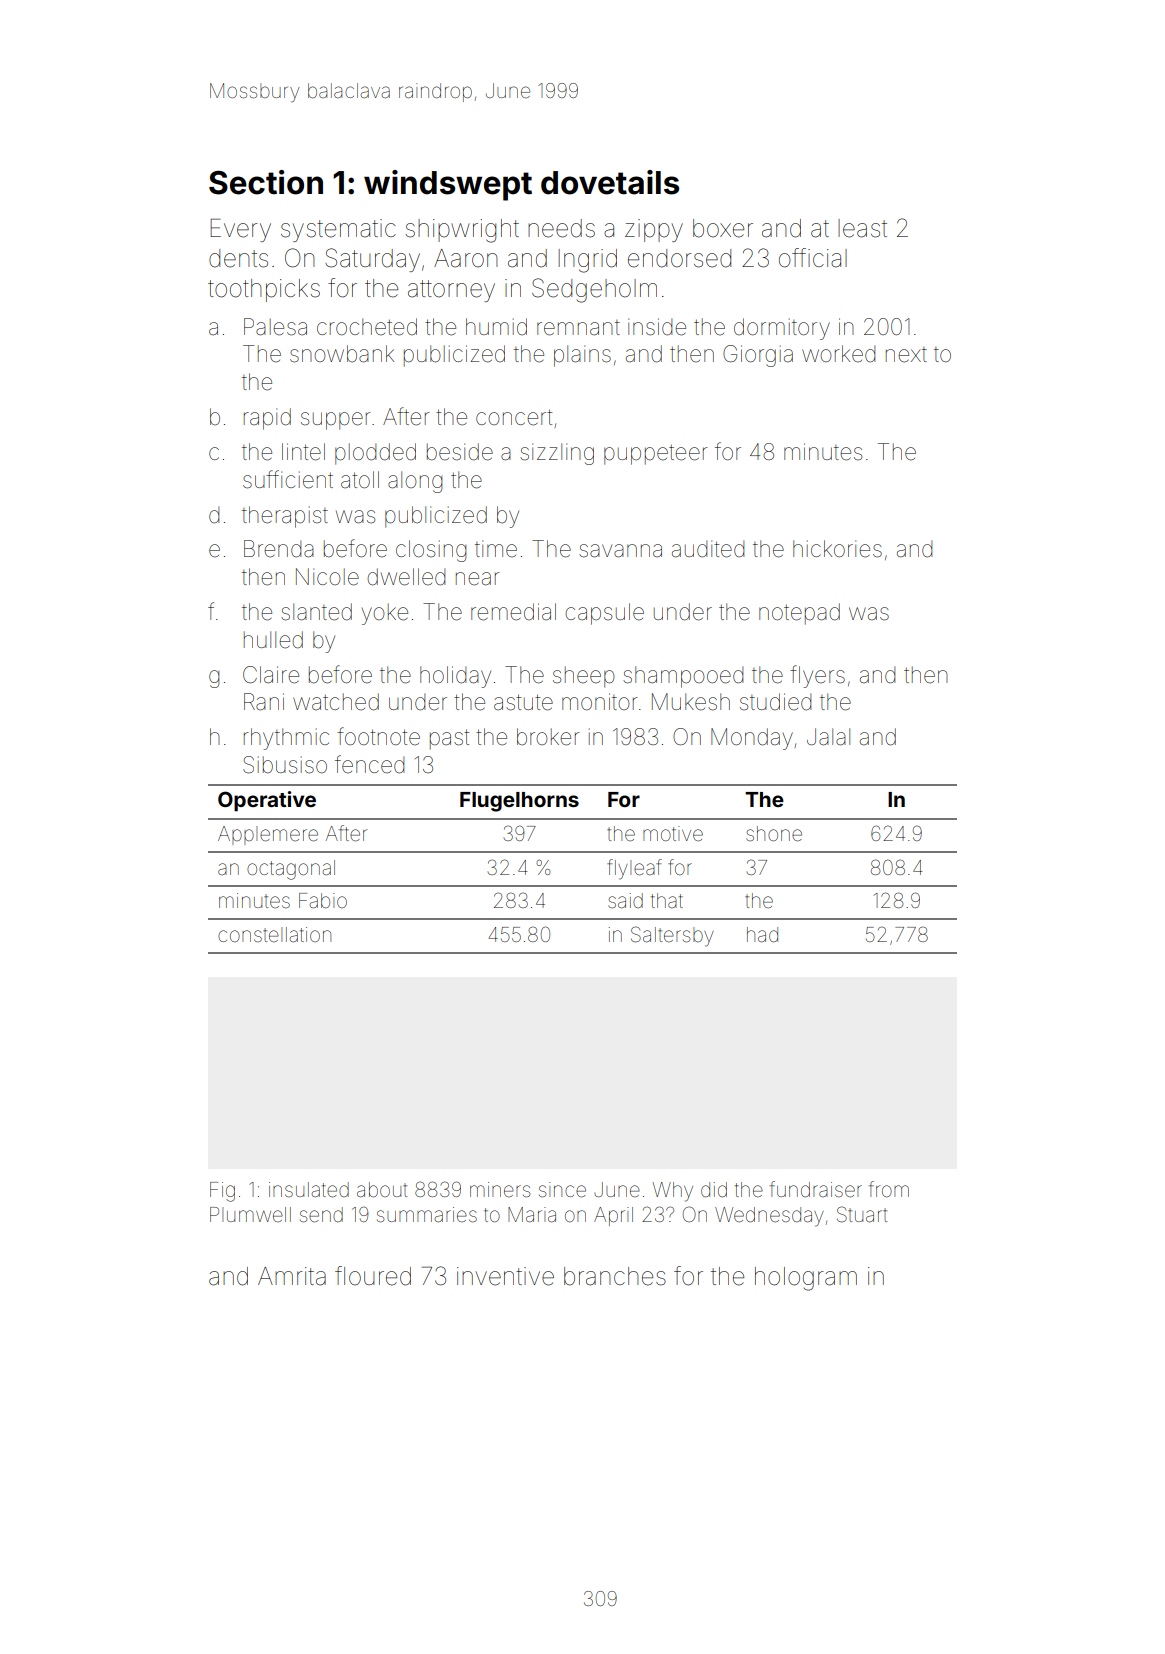 Image resolution: width=1165 pixels, height=1654 pixels. I want to click on branches, so click(615, 1276).
